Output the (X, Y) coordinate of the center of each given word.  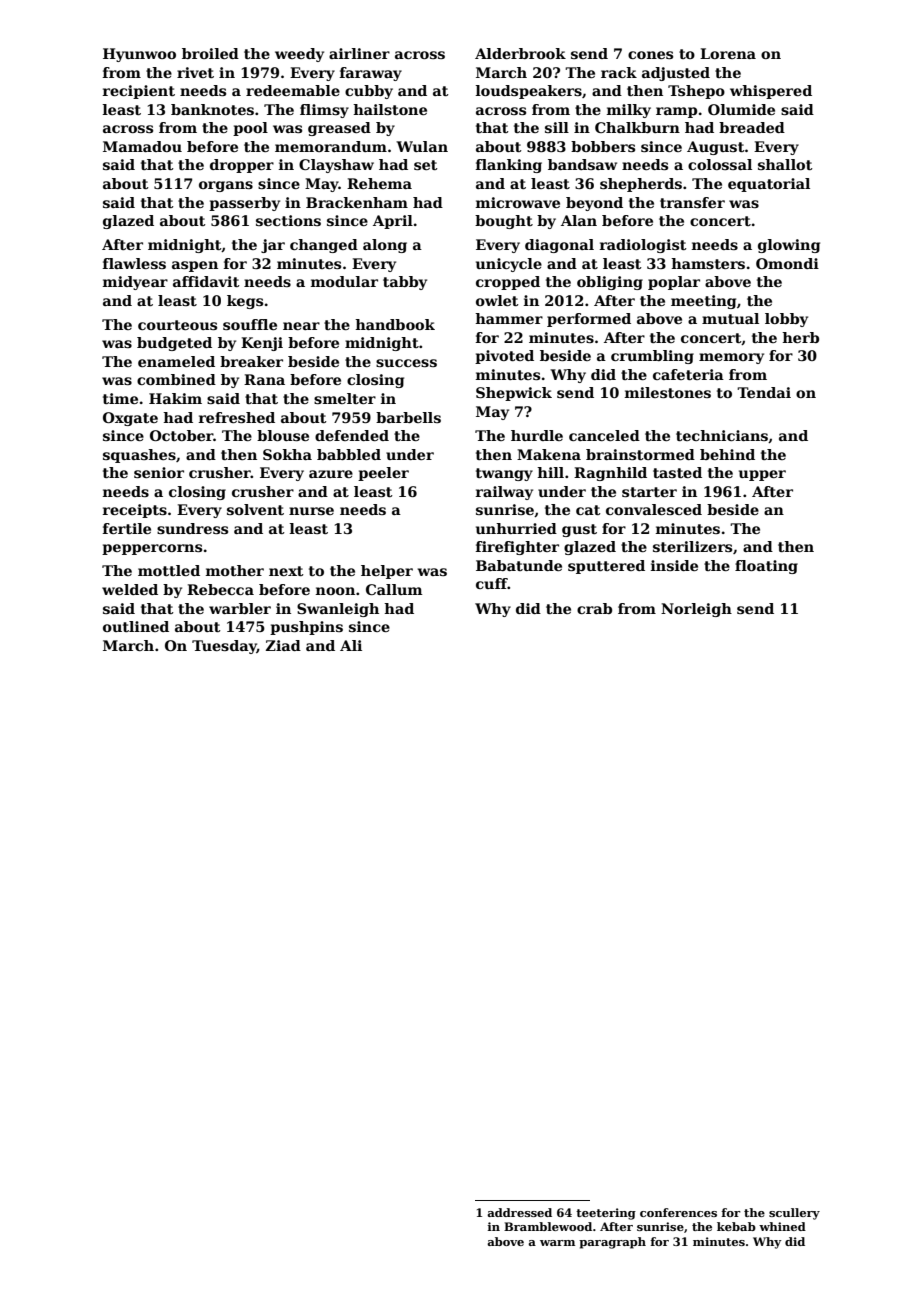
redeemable (293, 90)
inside (674, 565)
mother (235, 570)
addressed (519, 1212)
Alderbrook (520, 53)
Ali (351, 645)
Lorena (728, 53)
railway (504, 493)
